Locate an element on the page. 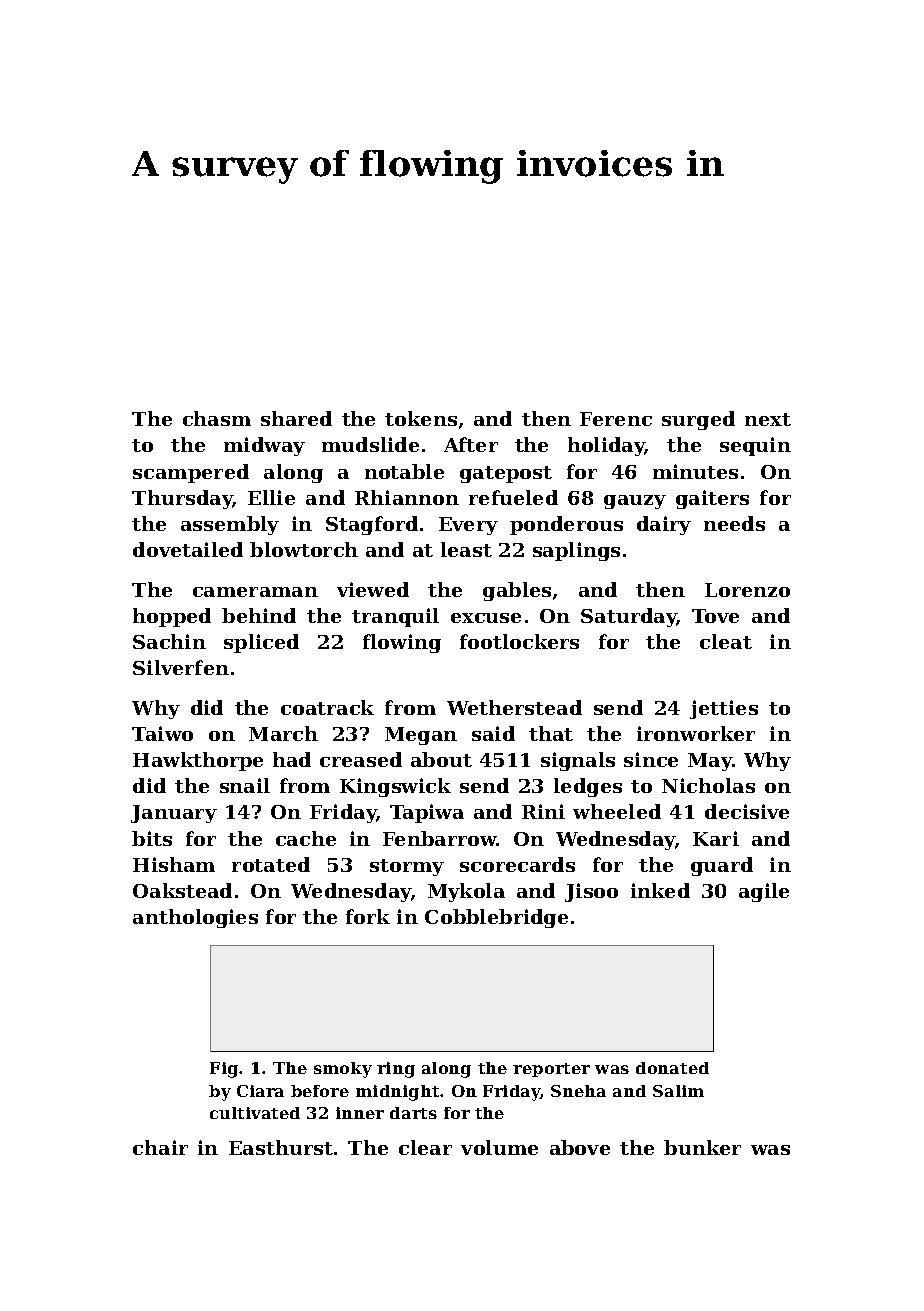 The height and width of the image is (1311, 924). Ferenc is located at coordinates (616, 419).
